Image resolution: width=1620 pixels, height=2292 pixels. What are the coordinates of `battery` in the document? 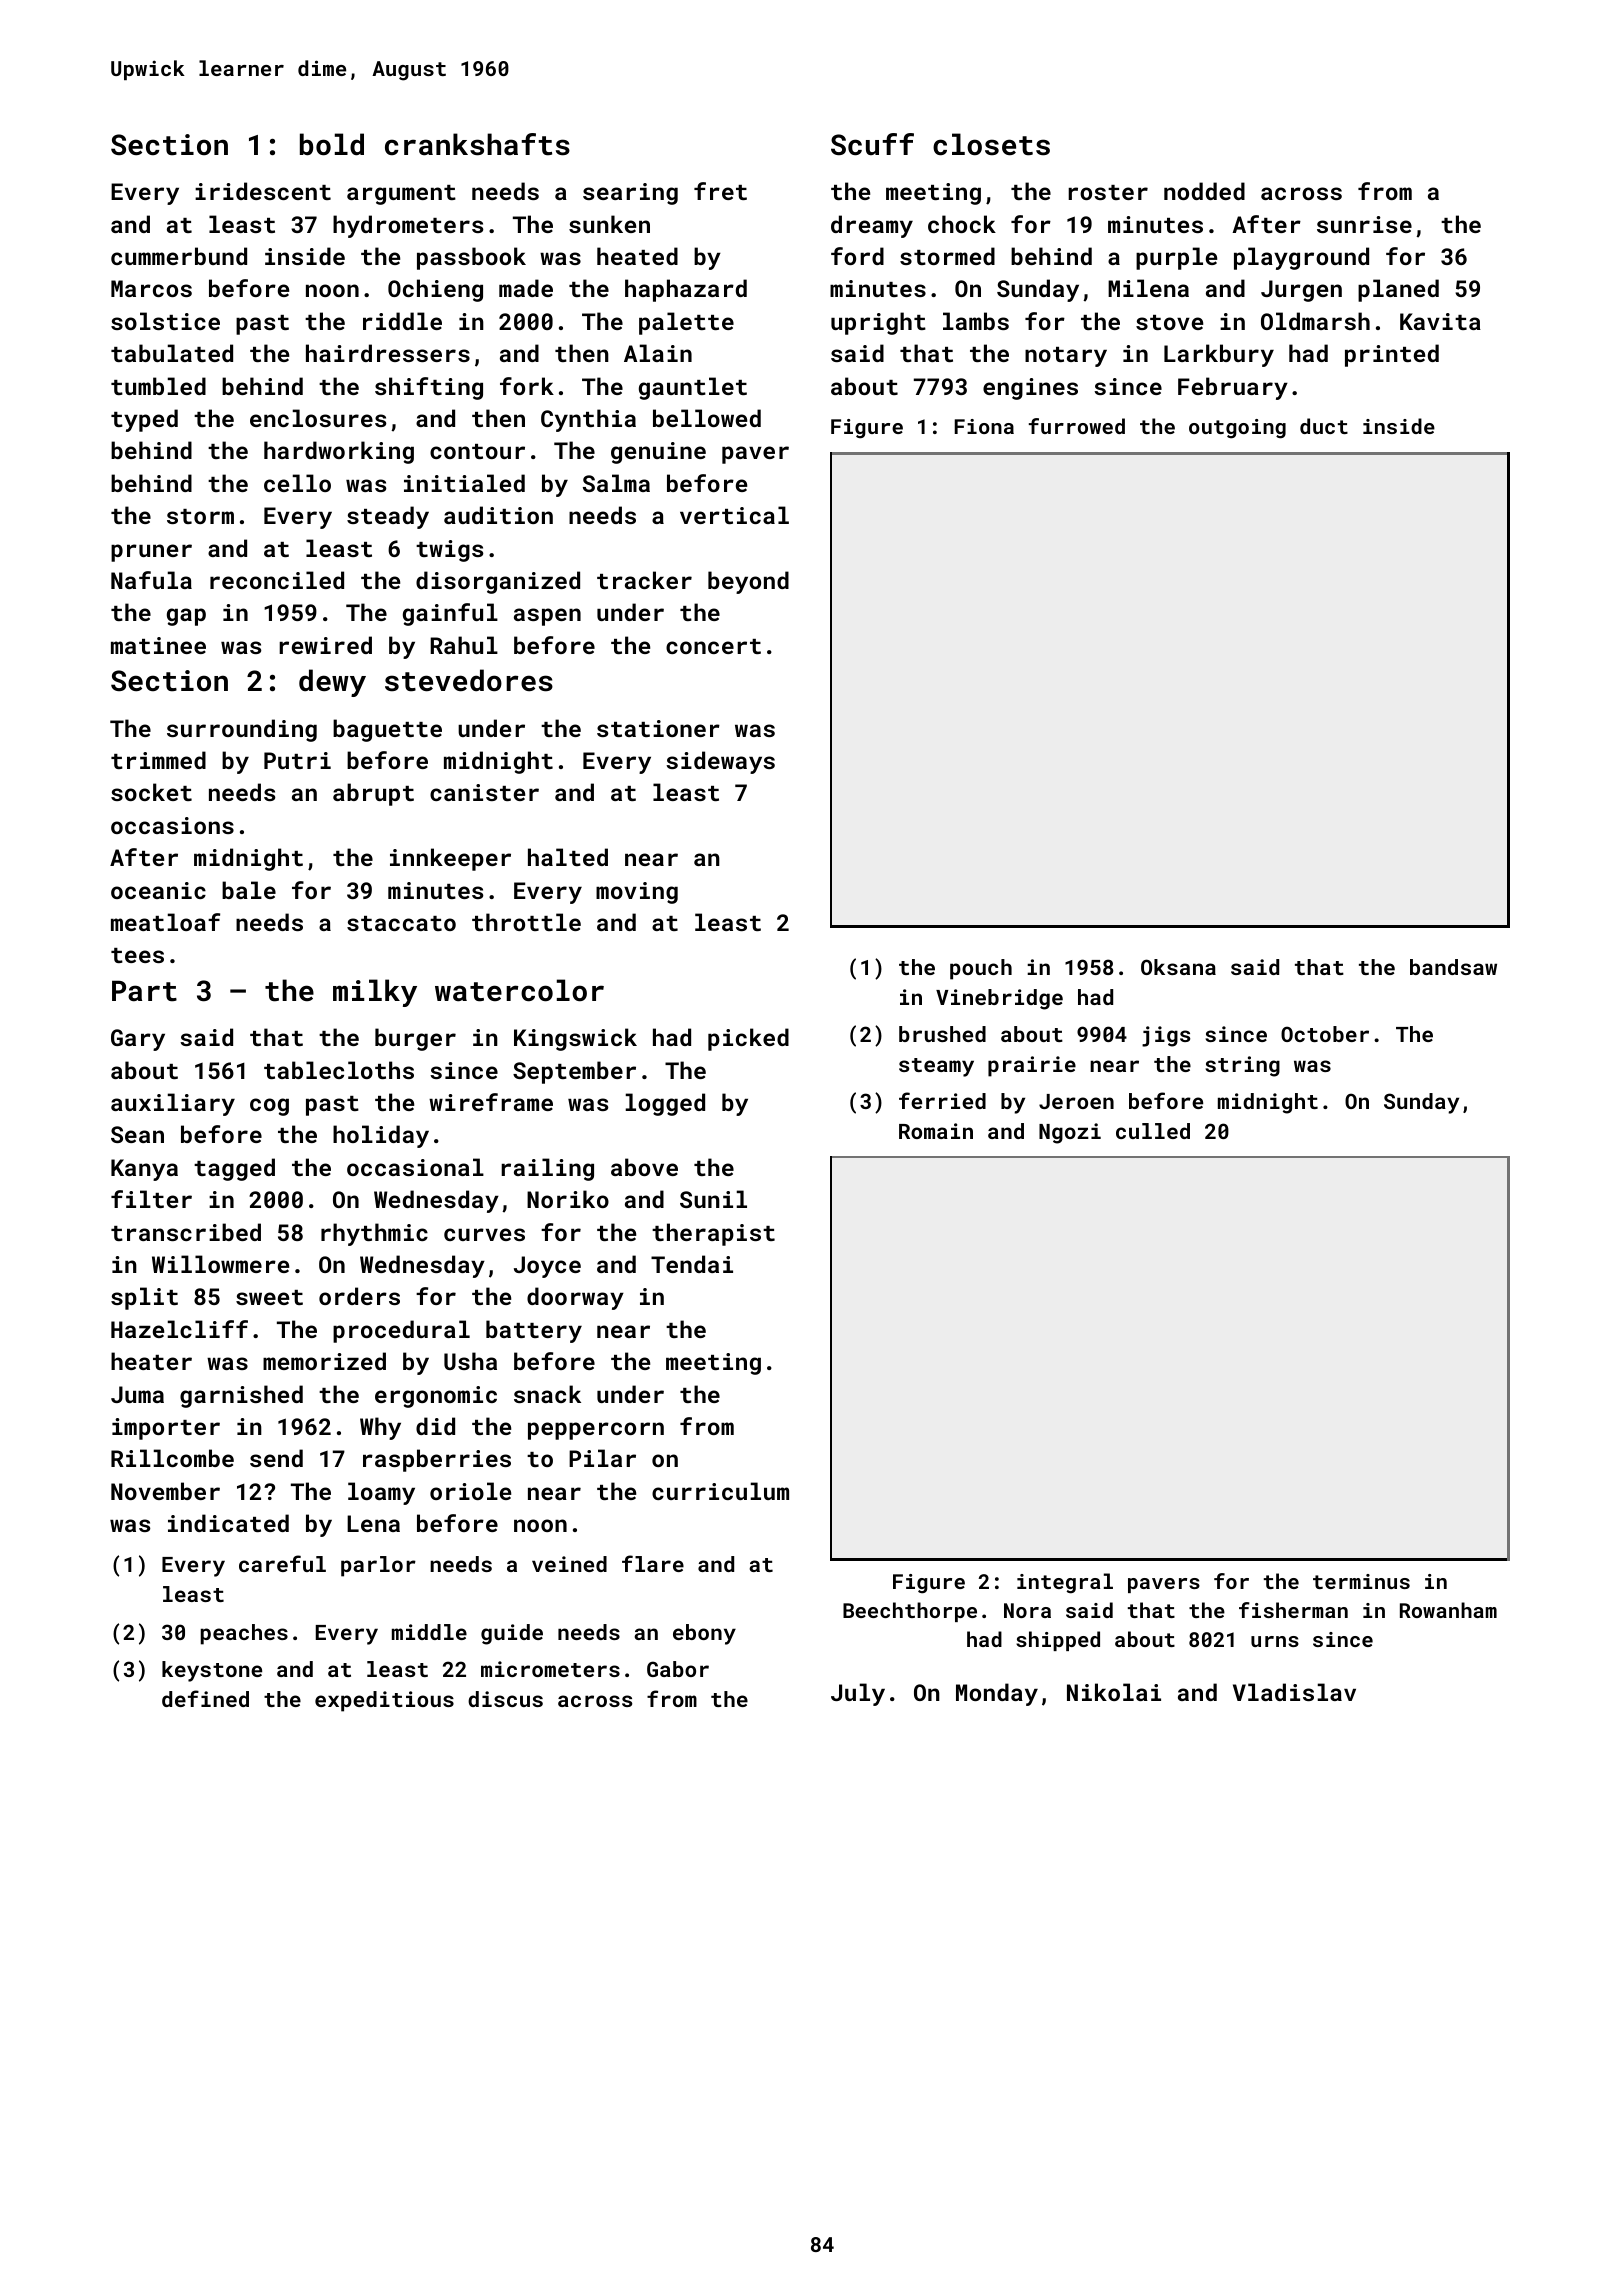 It's located at (534, 1331).
